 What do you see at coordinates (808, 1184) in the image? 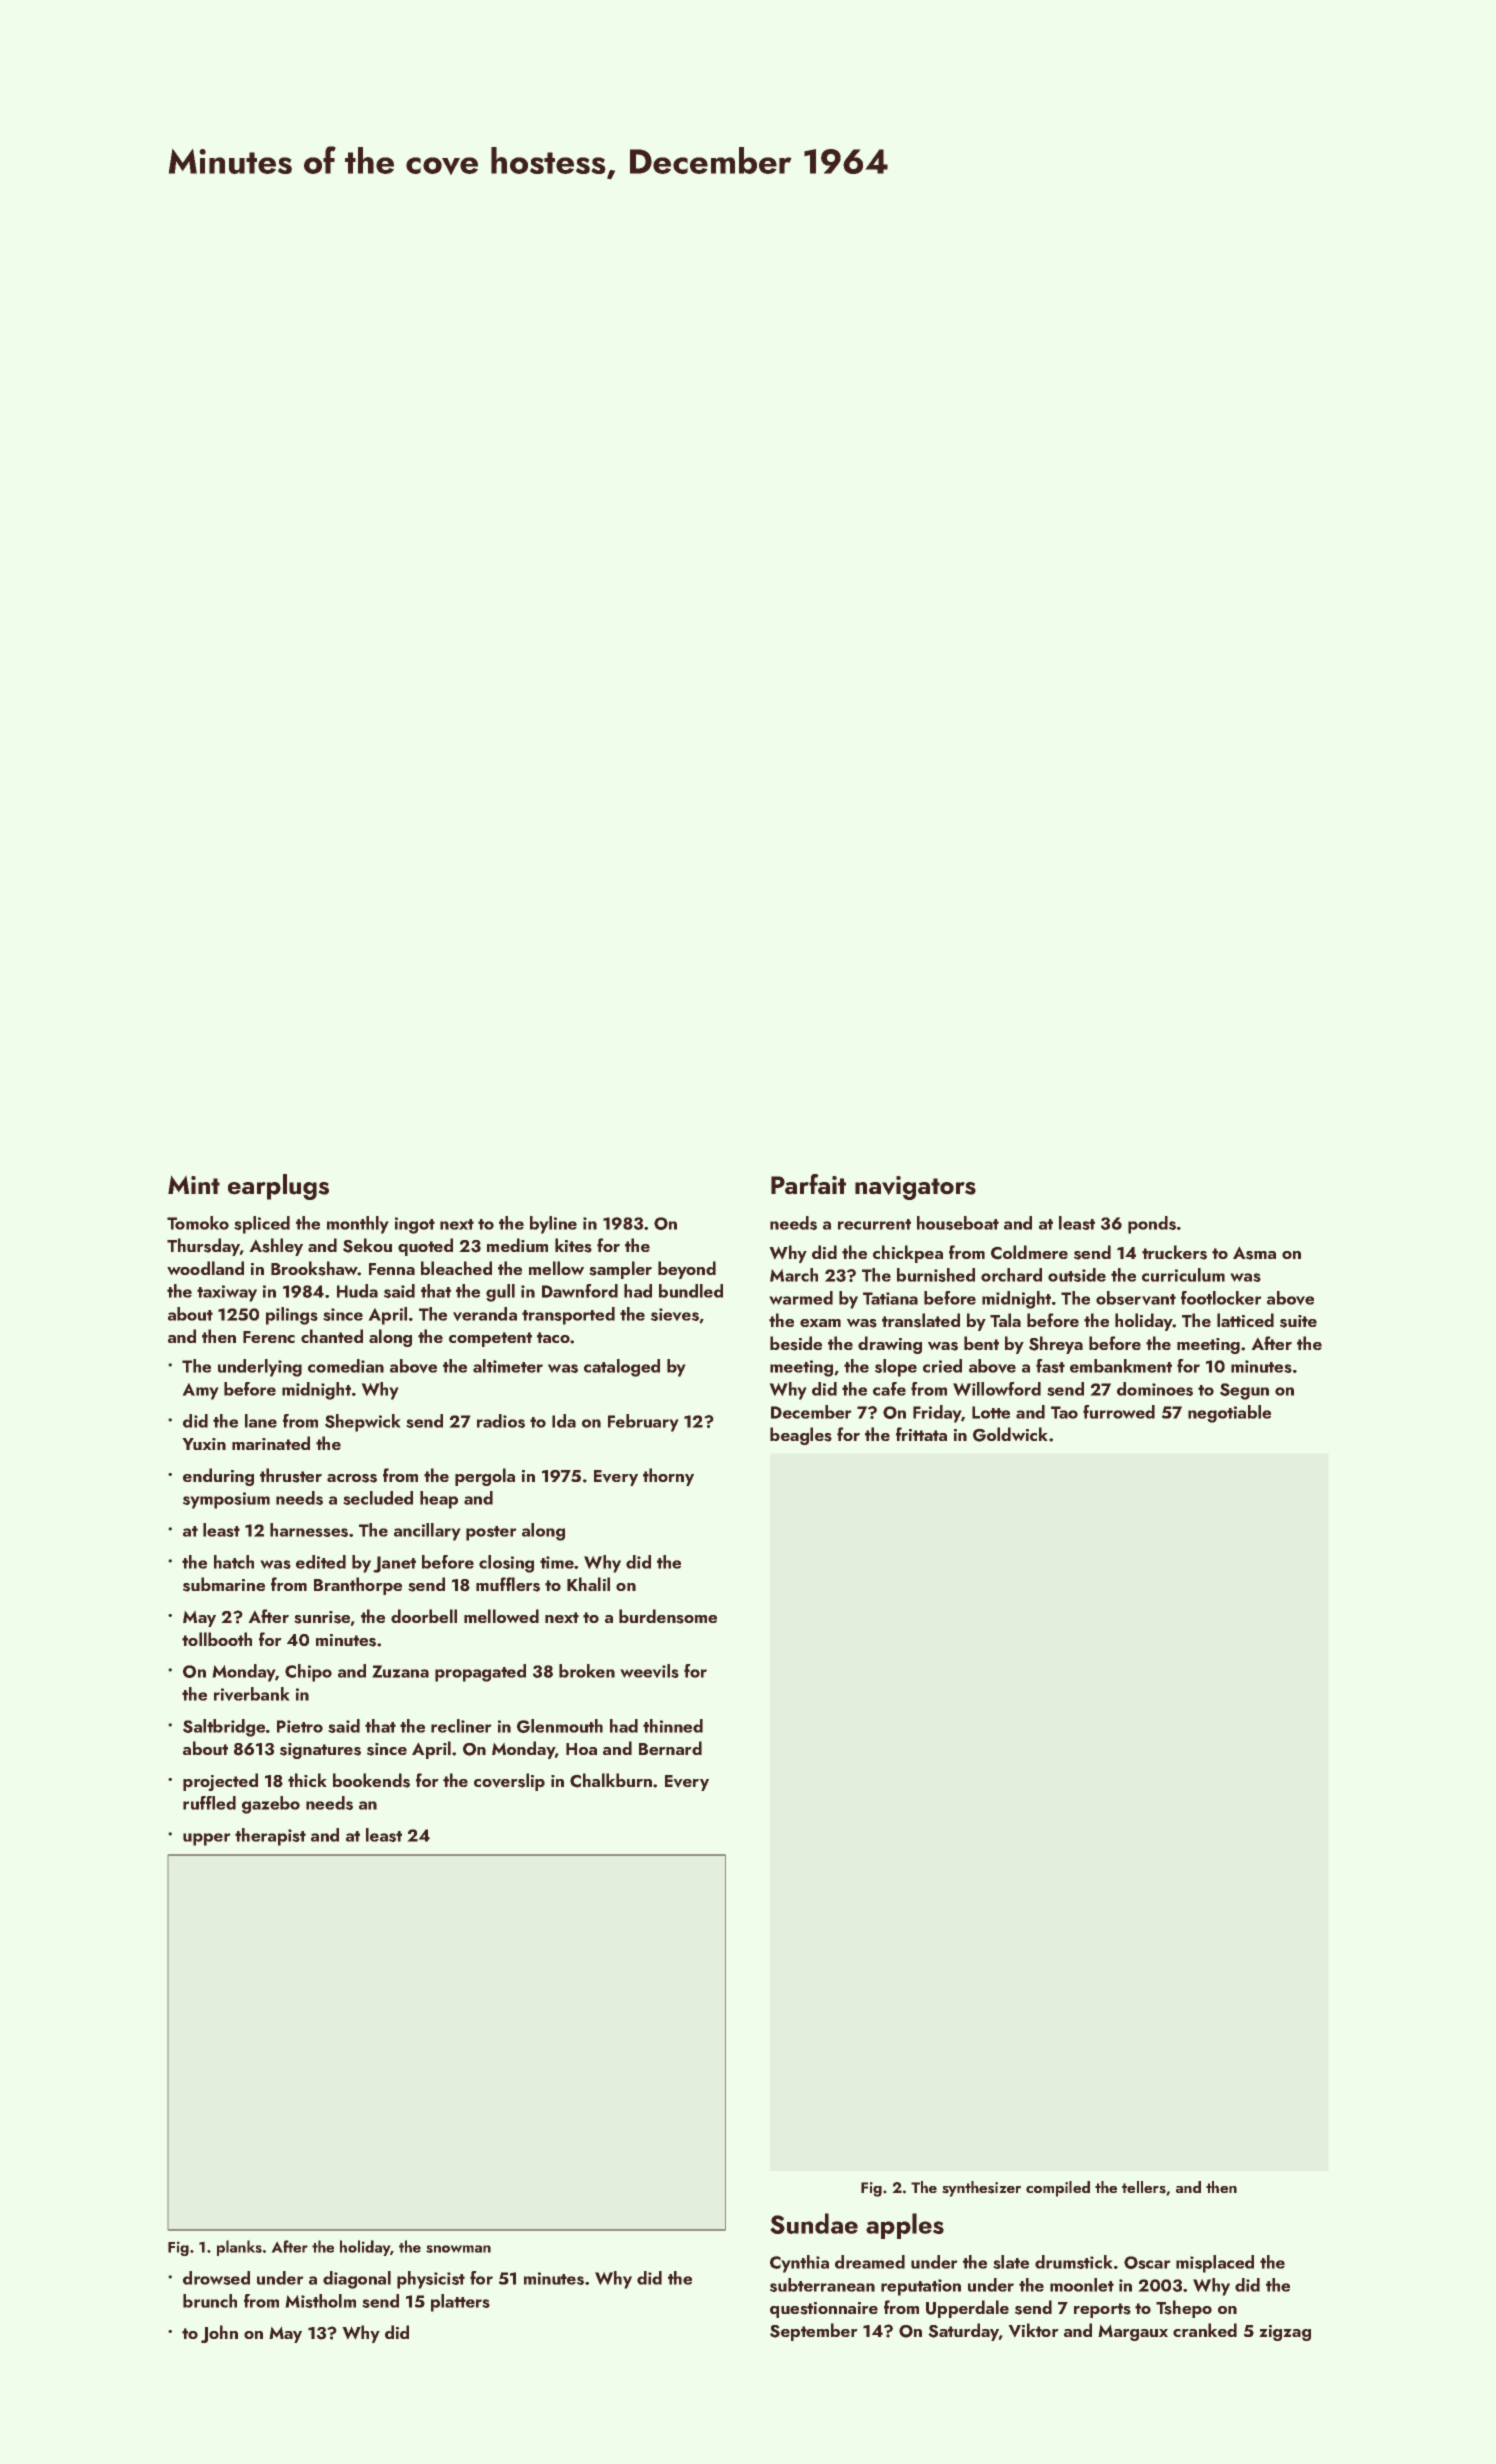
I see `Parfait` at bounding box center [808, 1184].
